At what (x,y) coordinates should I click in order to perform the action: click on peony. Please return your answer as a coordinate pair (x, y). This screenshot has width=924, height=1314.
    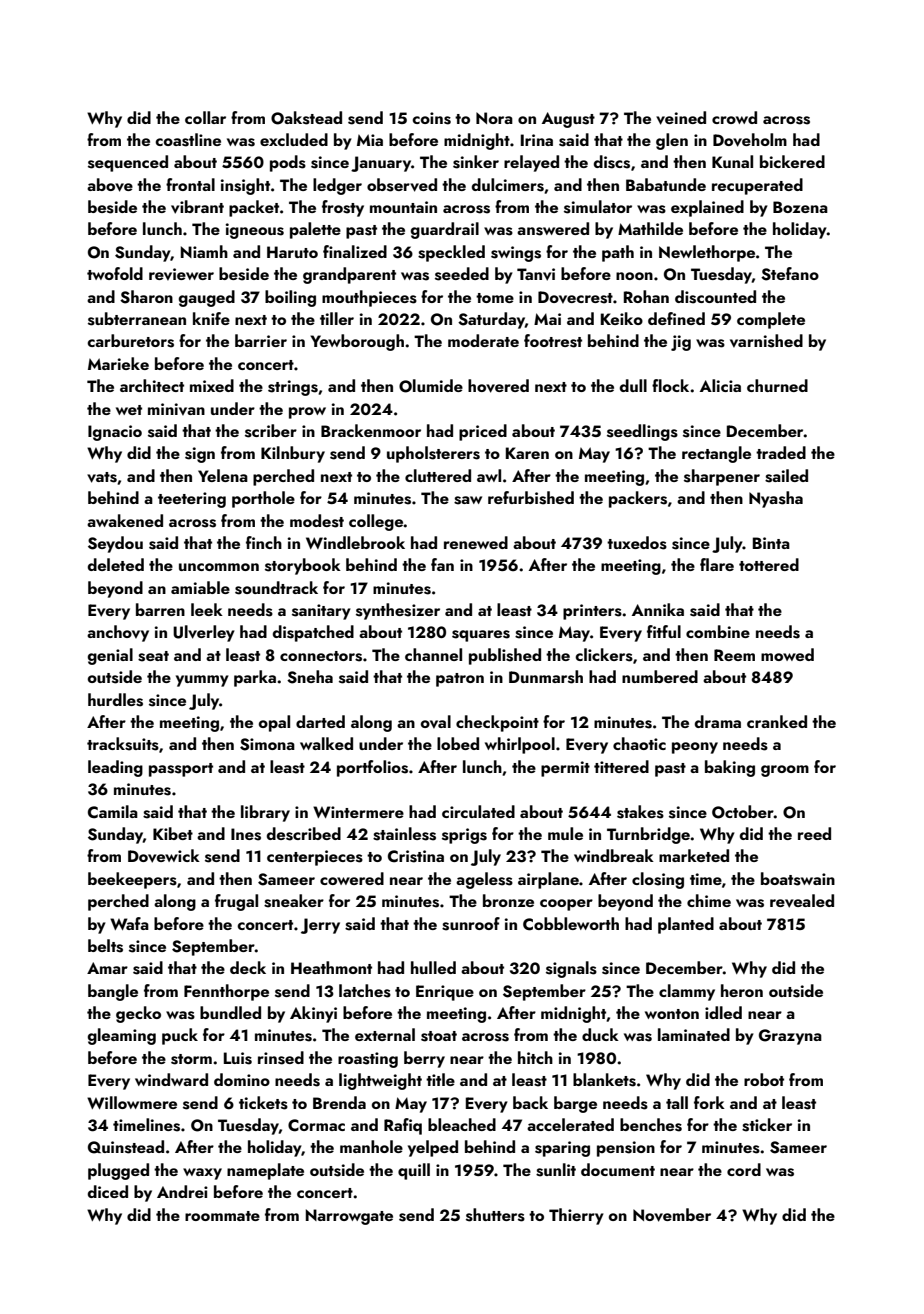
    Looking at the image, I should click on (695, 748).
